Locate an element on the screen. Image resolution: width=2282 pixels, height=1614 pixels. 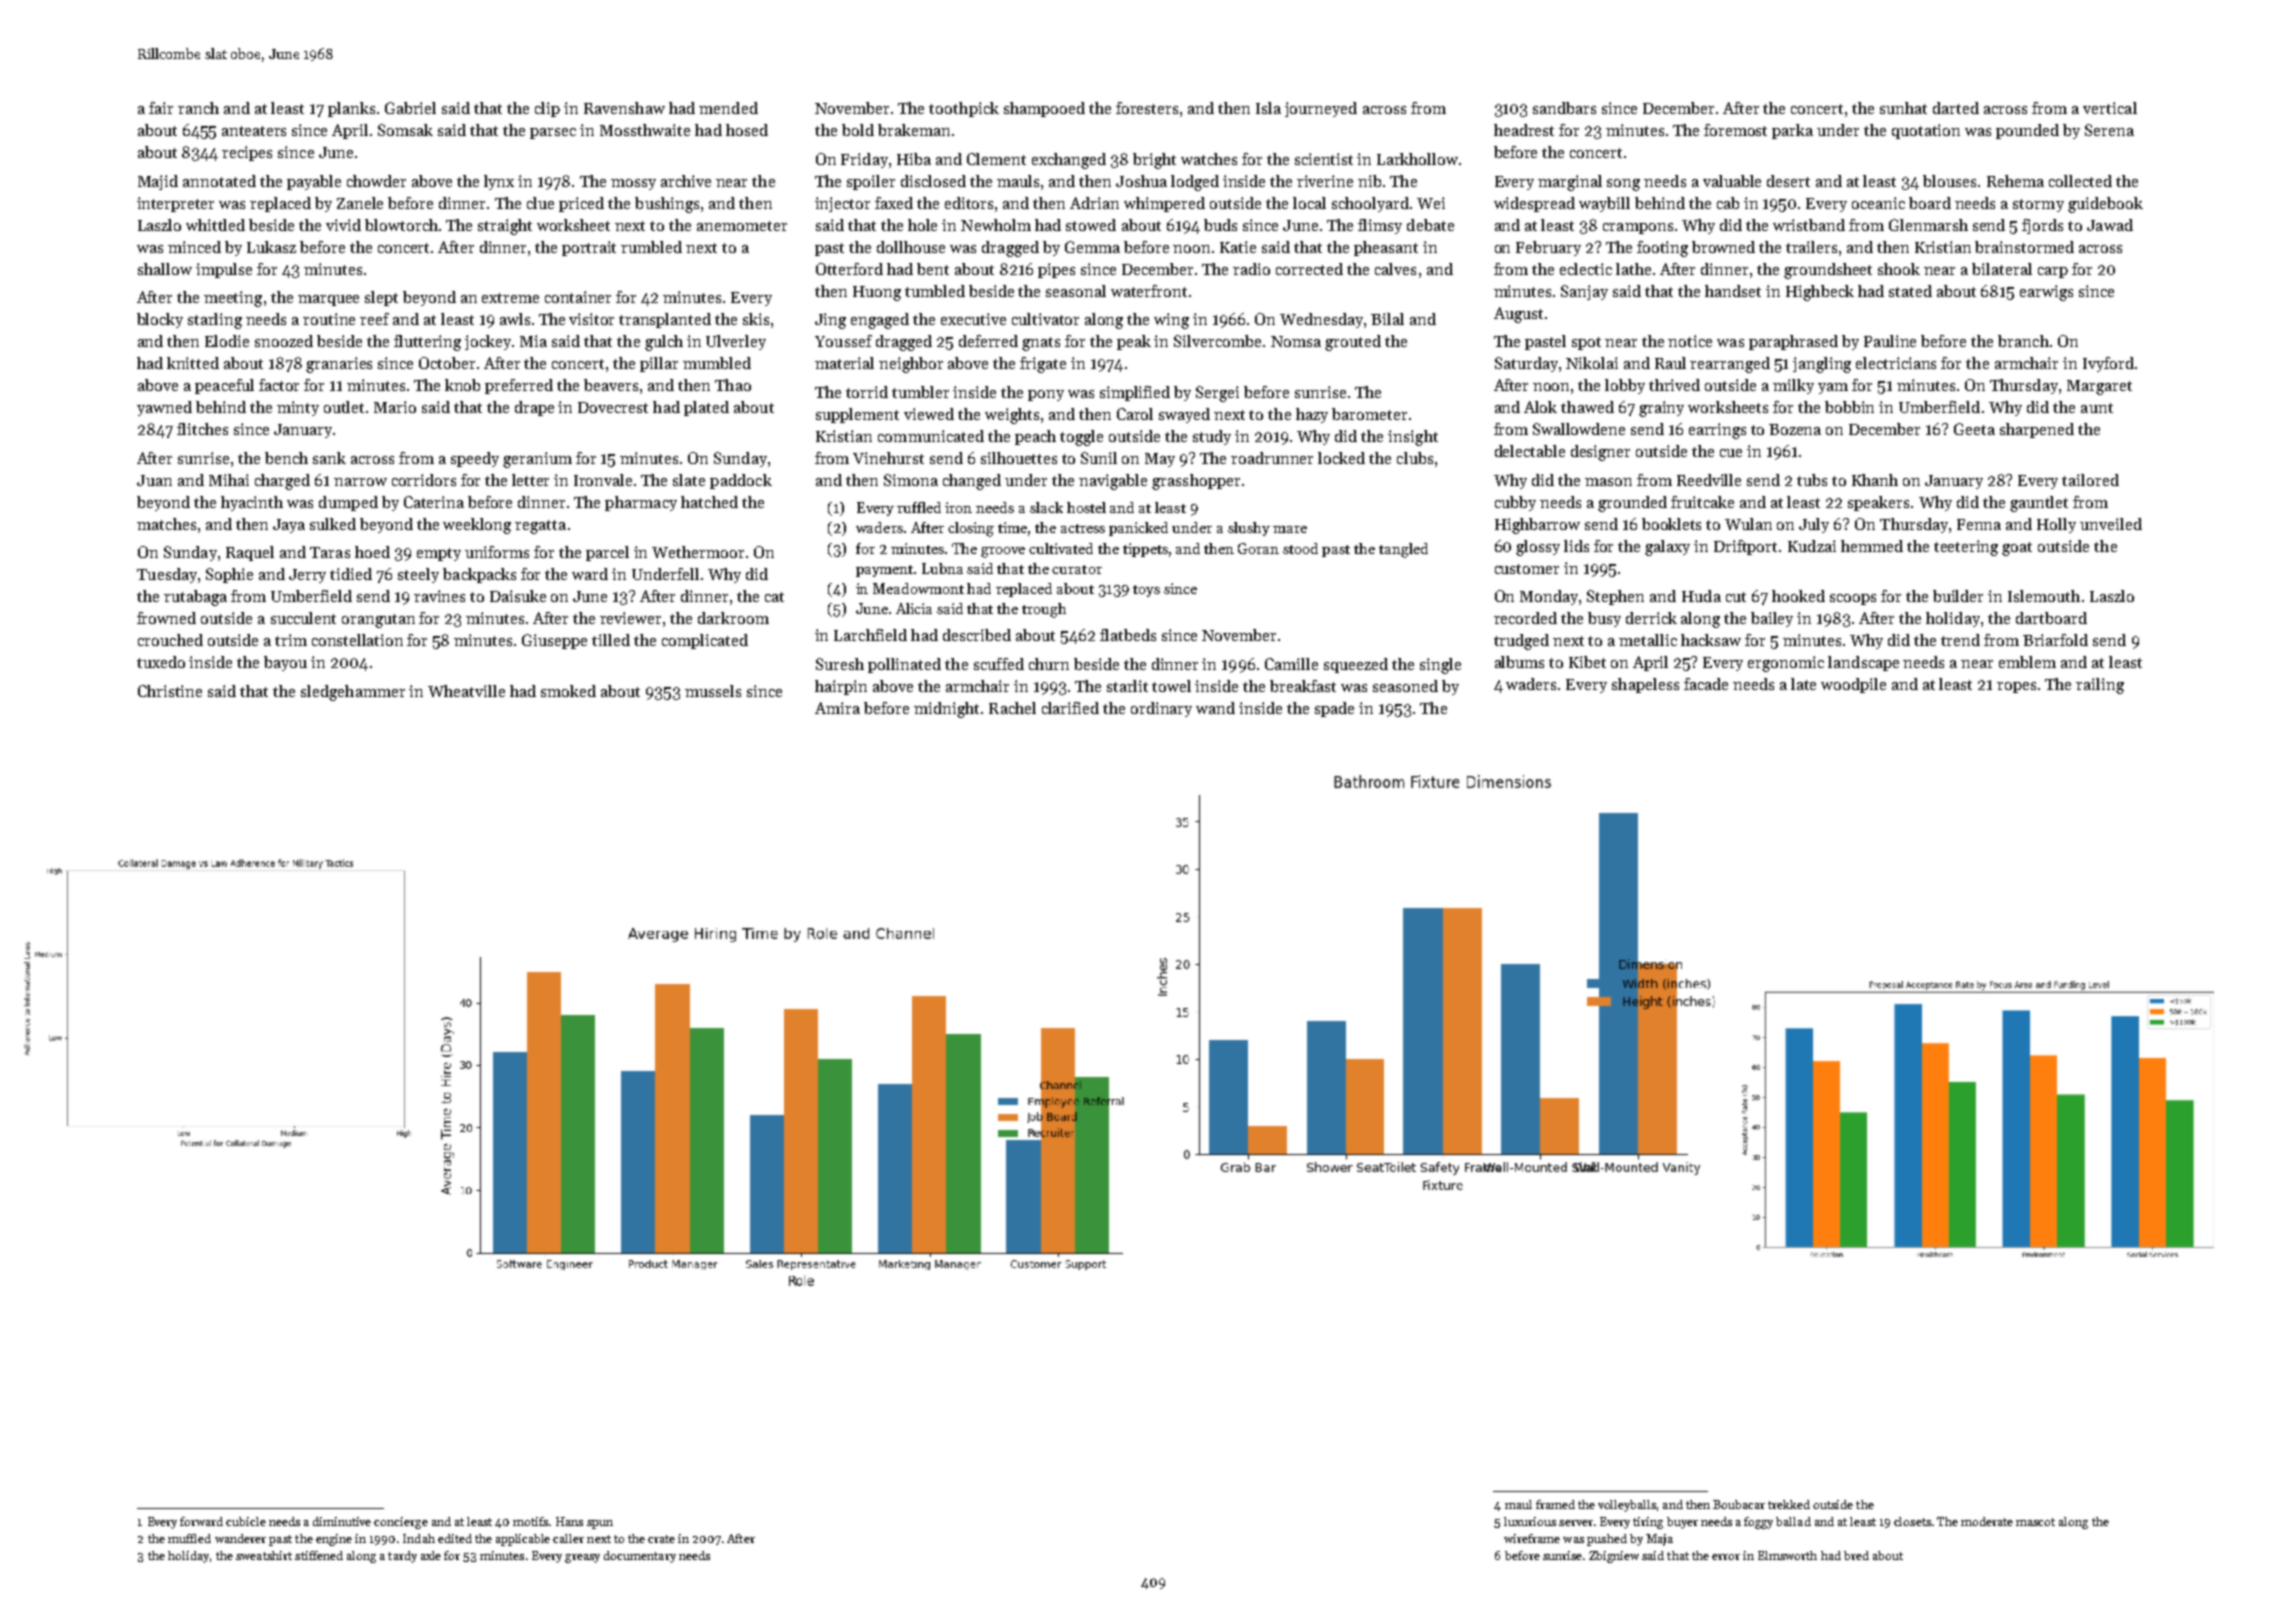
Amira is located at coordinates (837, 708).
